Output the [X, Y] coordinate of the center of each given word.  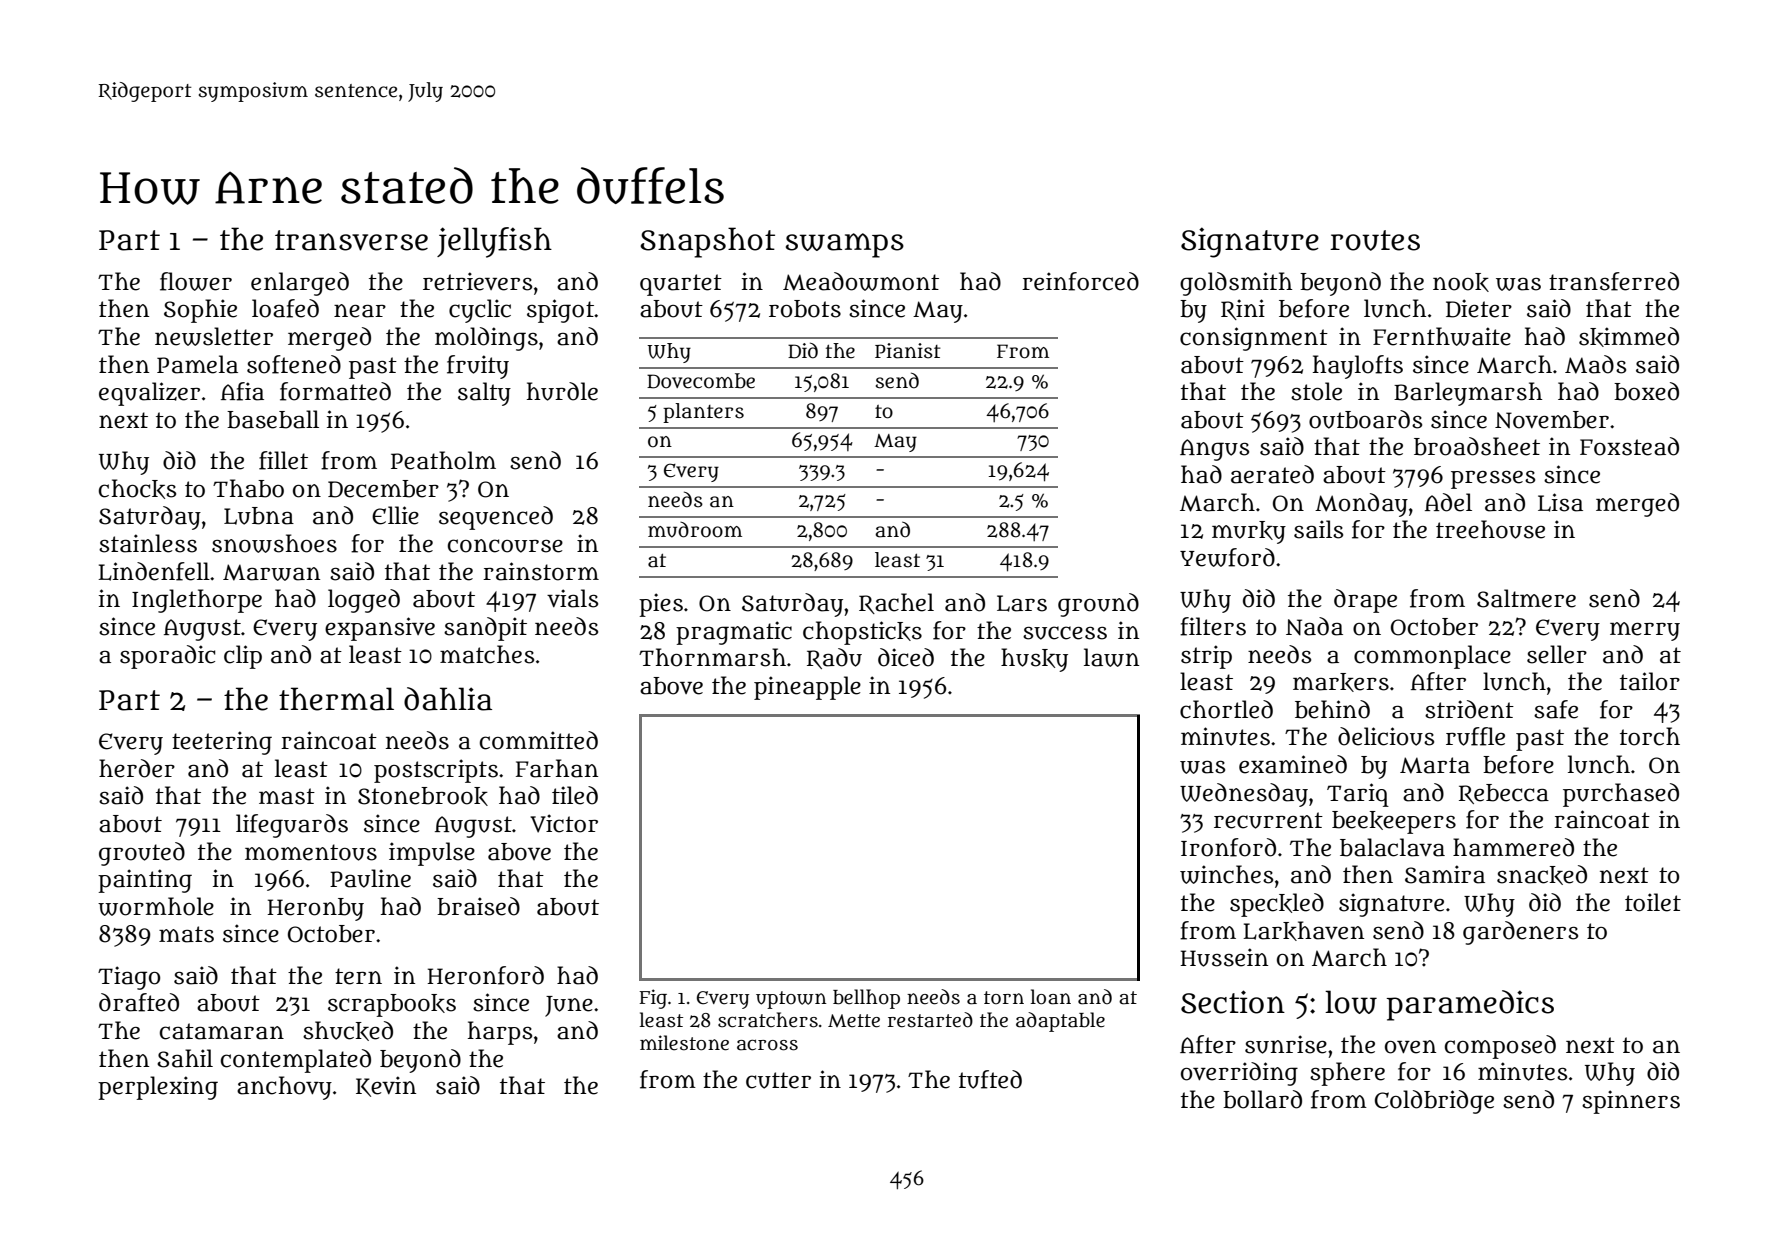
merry [1645, 631]
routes [1375, 240]
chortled [1226, 709]
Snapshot [707, 242]
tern [358, 976]
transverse [351, 240]
